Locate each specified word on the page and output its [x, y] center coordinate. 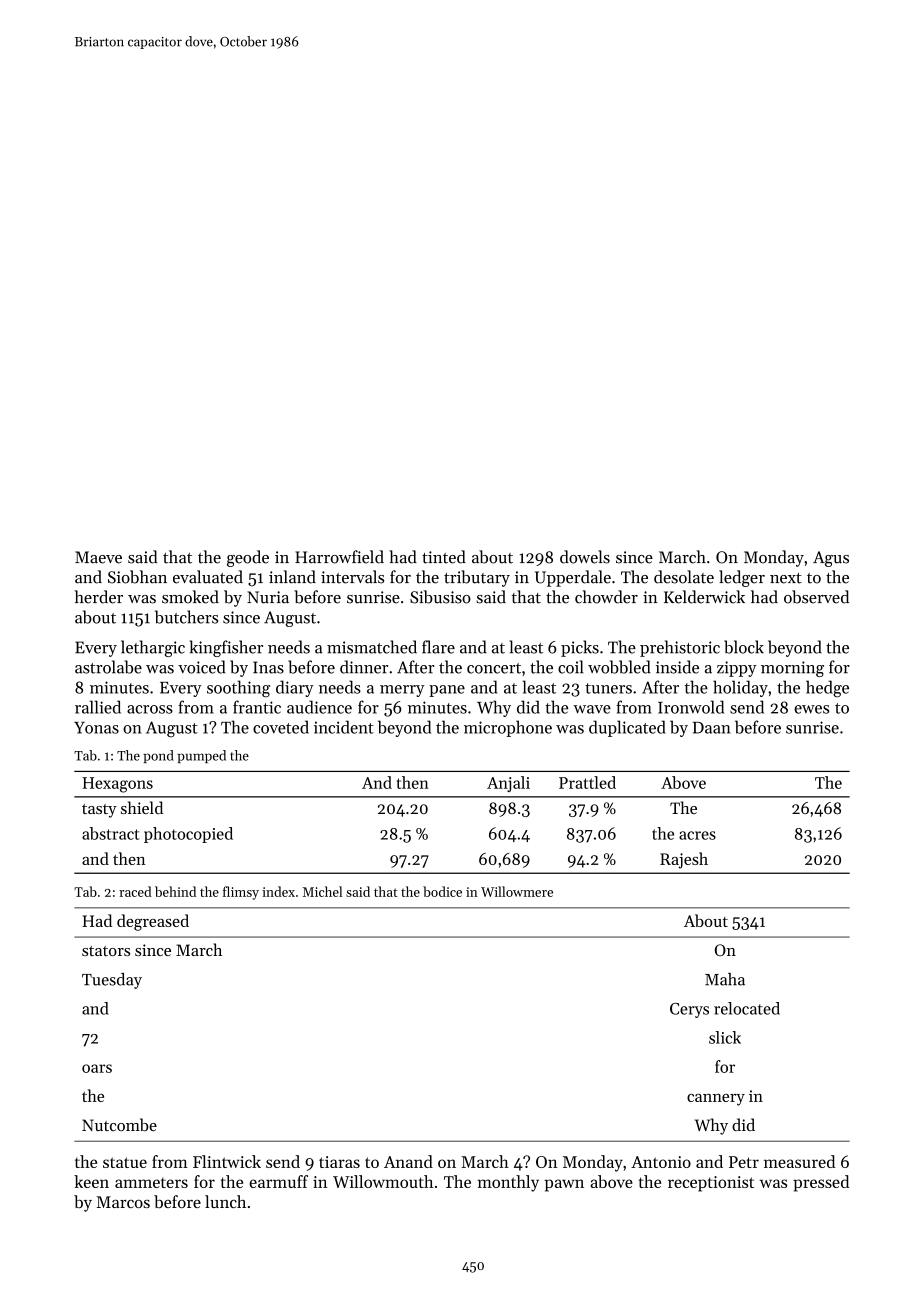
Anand [408, 1161]
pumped [201, 756]
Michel [322, 891]
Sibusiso [440, 597]
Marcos [123, 1202]
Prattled [587, 782]
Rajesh [684, 860]
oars [97, 1068]
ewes [811, 709]
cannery [716, 1100]
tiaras [339, 1162]
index [278, 891]
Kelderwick [704, 597]
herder [99, 597]
